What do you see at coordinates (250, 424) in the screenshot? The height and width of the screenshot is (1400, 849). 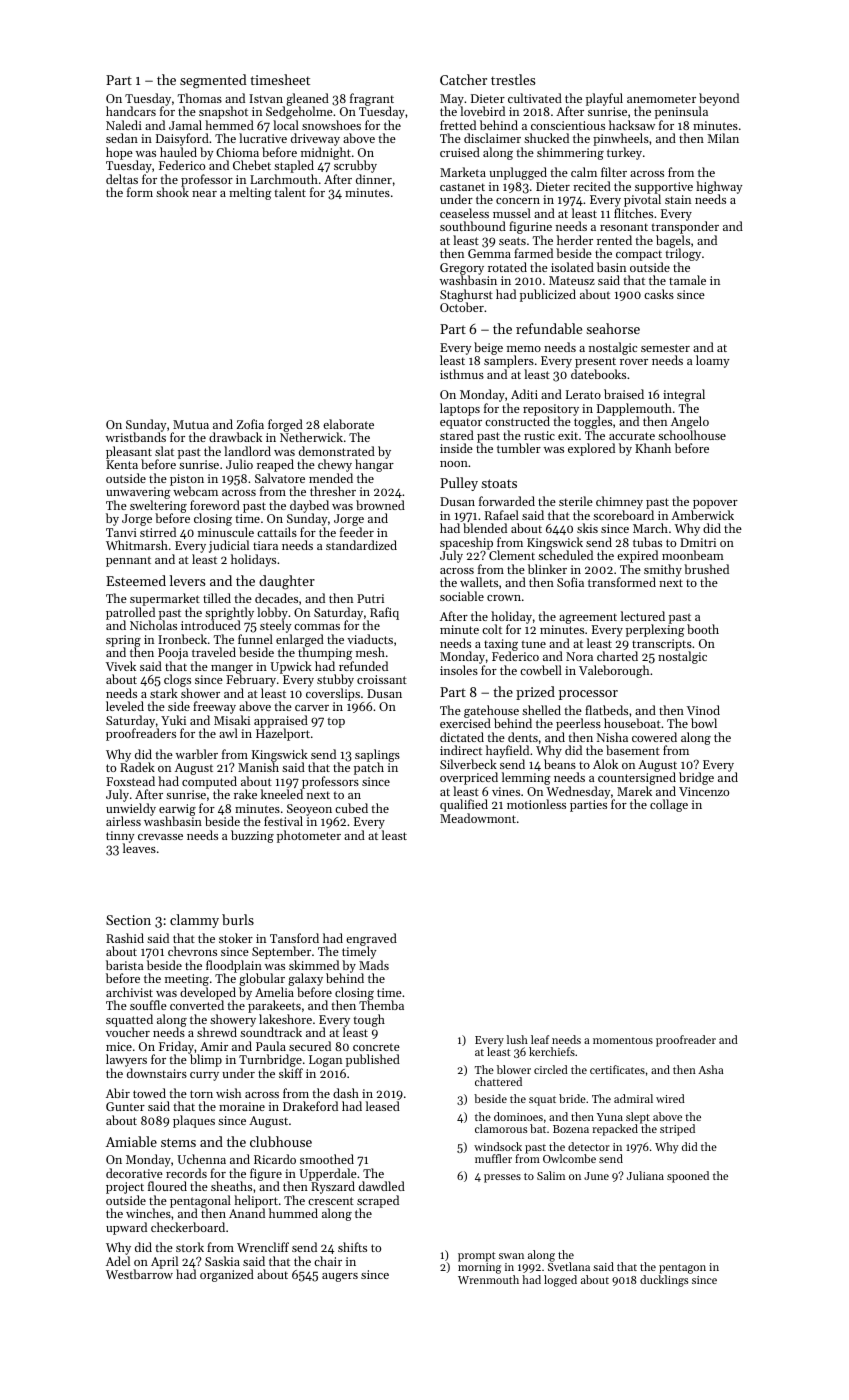 I see `Zofia` at bounding box center [250, 424].
